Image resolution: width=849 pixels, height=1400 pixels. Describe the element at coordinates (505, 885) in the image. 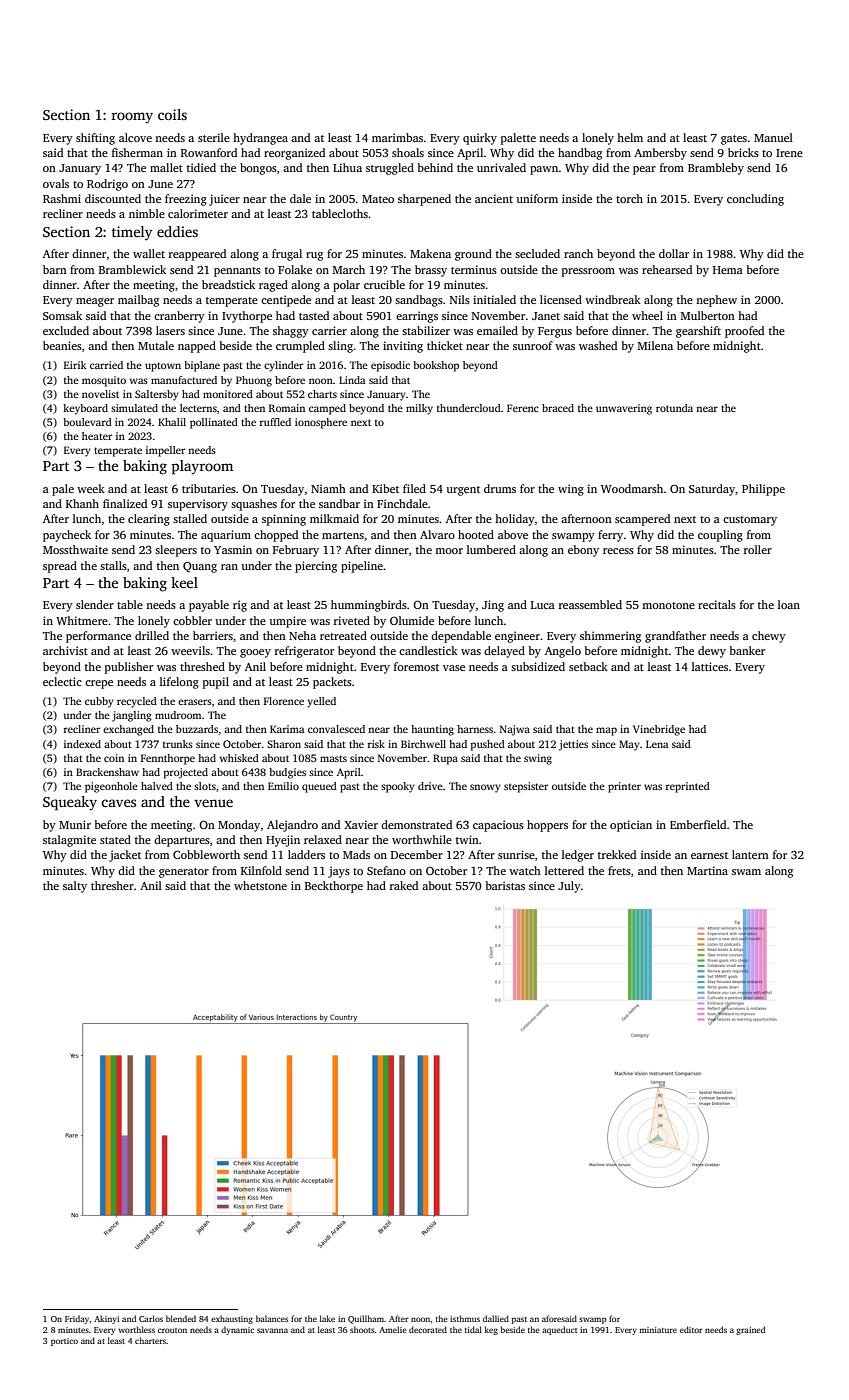

I see `baristas` at that location.
